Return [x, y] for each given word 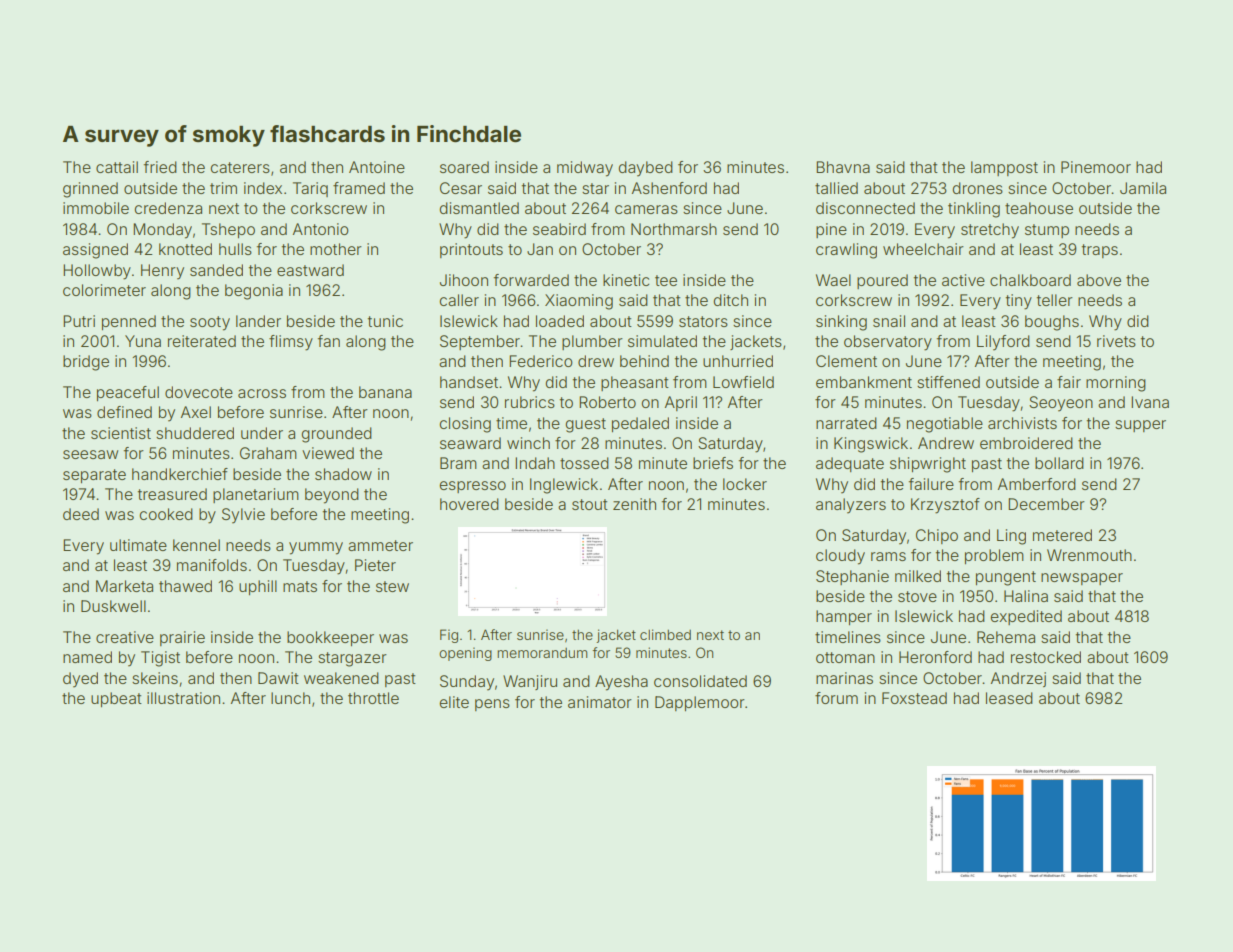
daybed [645, 169]
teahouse [1039, 208]
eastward [310, 270]
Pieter [375, 565]
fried [160, 167]
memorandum [542, 653]
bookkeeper [330, 638]
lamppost [1004, 168]
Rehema [1006, 637]
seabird [559, 229]
